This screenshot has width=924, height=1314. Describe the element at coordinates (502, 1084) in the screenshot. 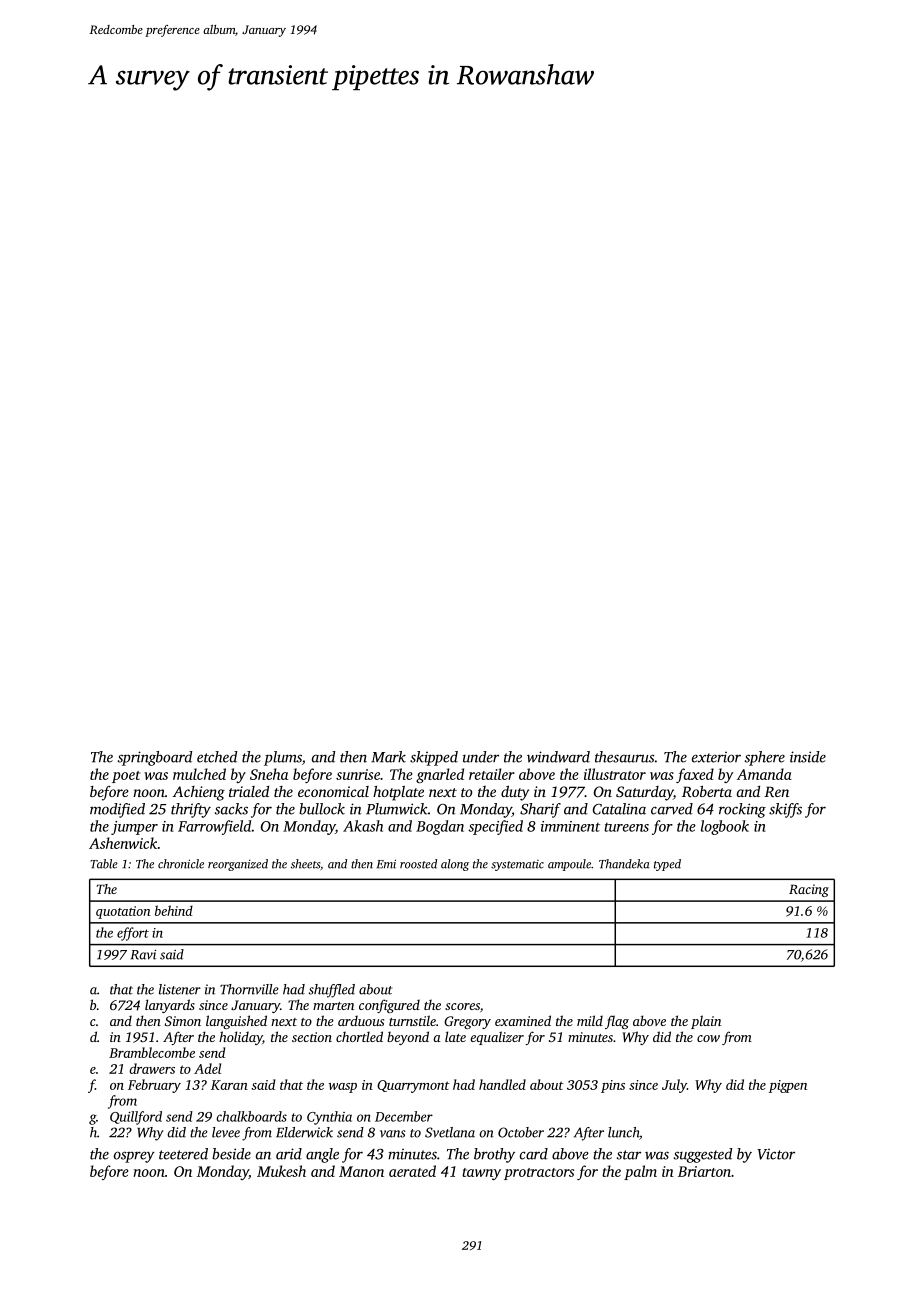

I see `handled` at that location.
